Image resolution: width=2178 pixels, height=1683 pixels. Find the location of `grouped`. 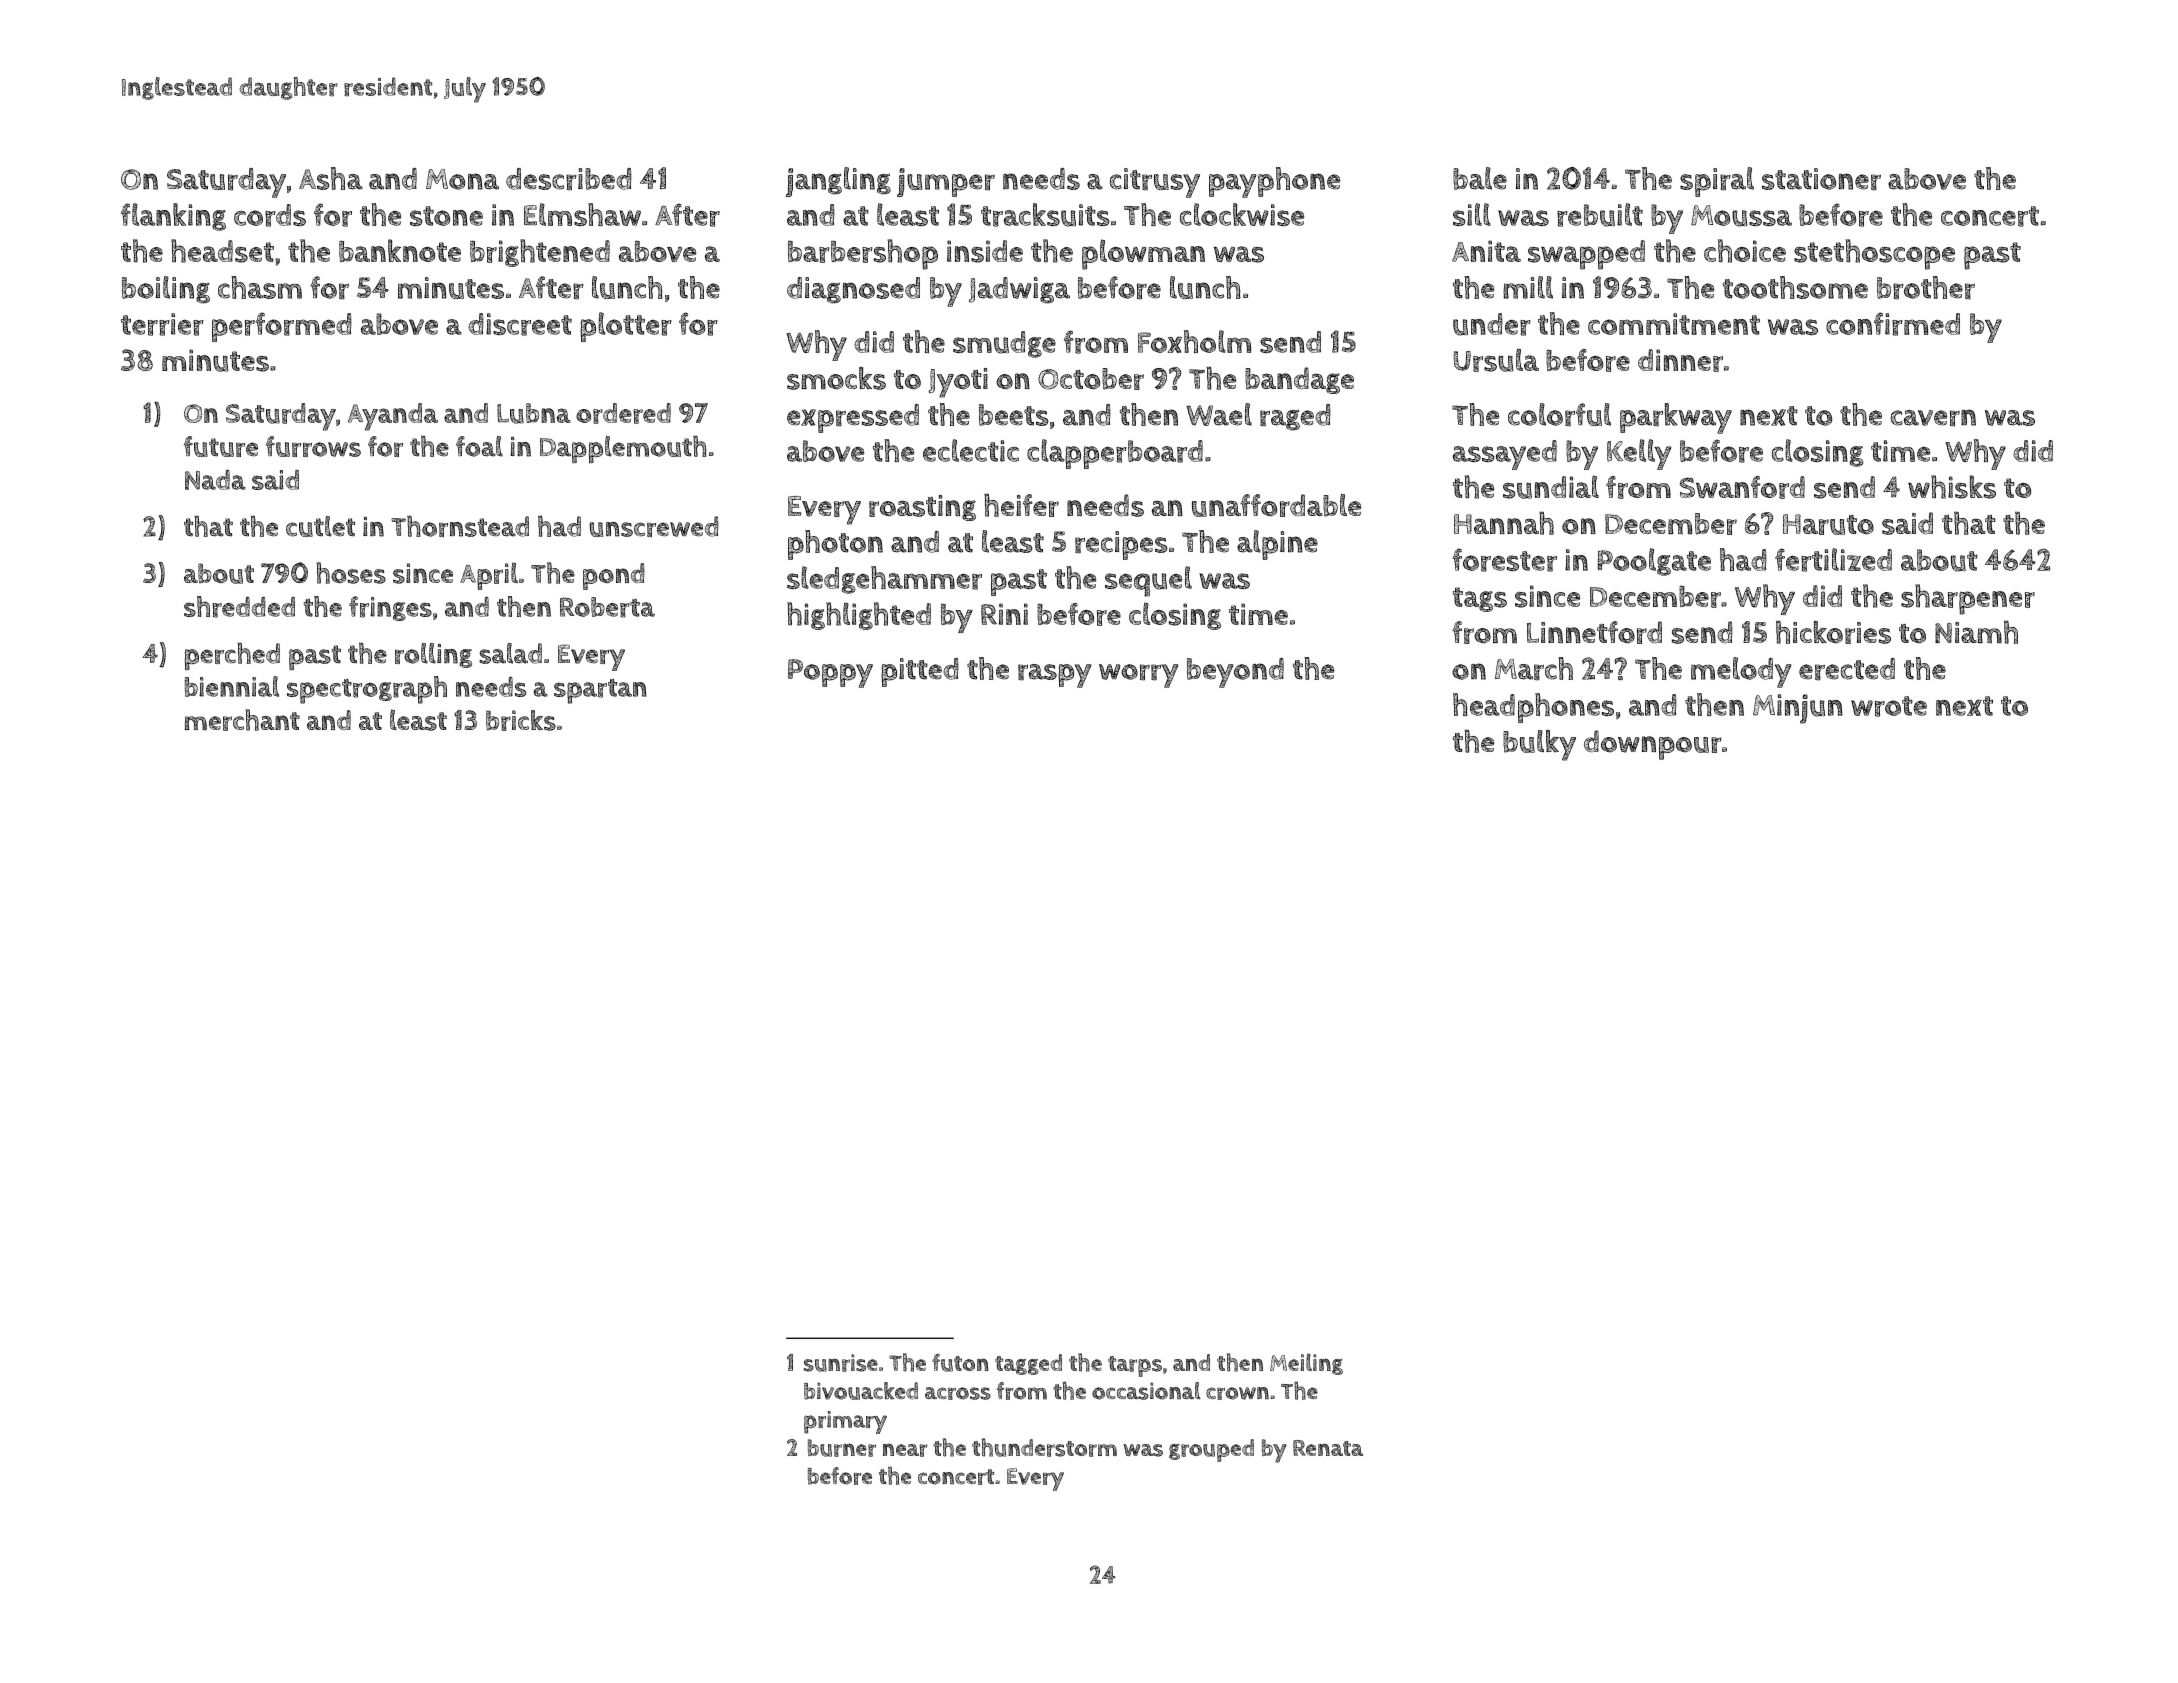

grouped is located at coordinates (1211, 1450).
